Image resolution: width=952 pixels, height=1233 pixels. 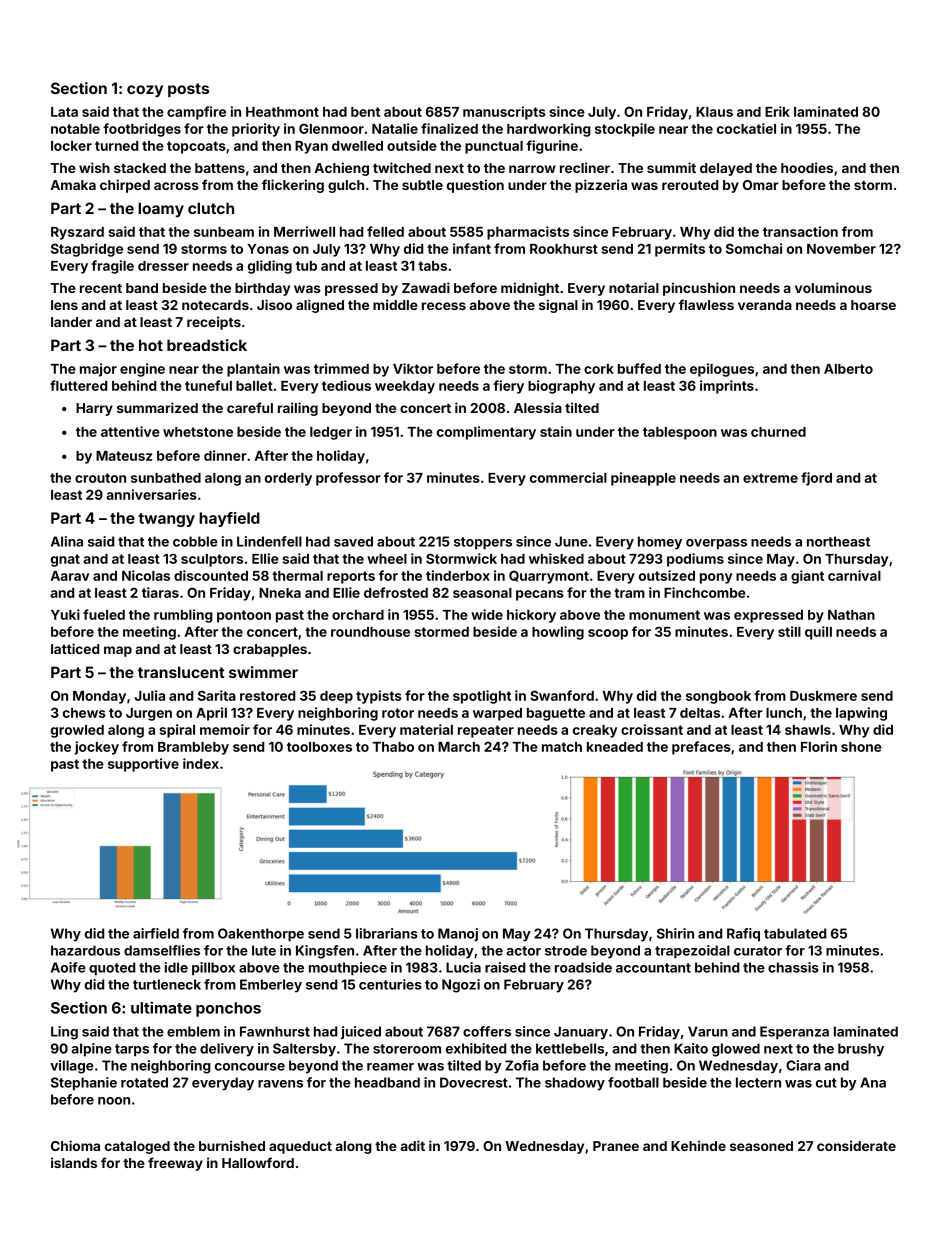 What do you see at coordinates (412, 145) in the screenshot?
I see `outside` at bounding box center [412, 145].
